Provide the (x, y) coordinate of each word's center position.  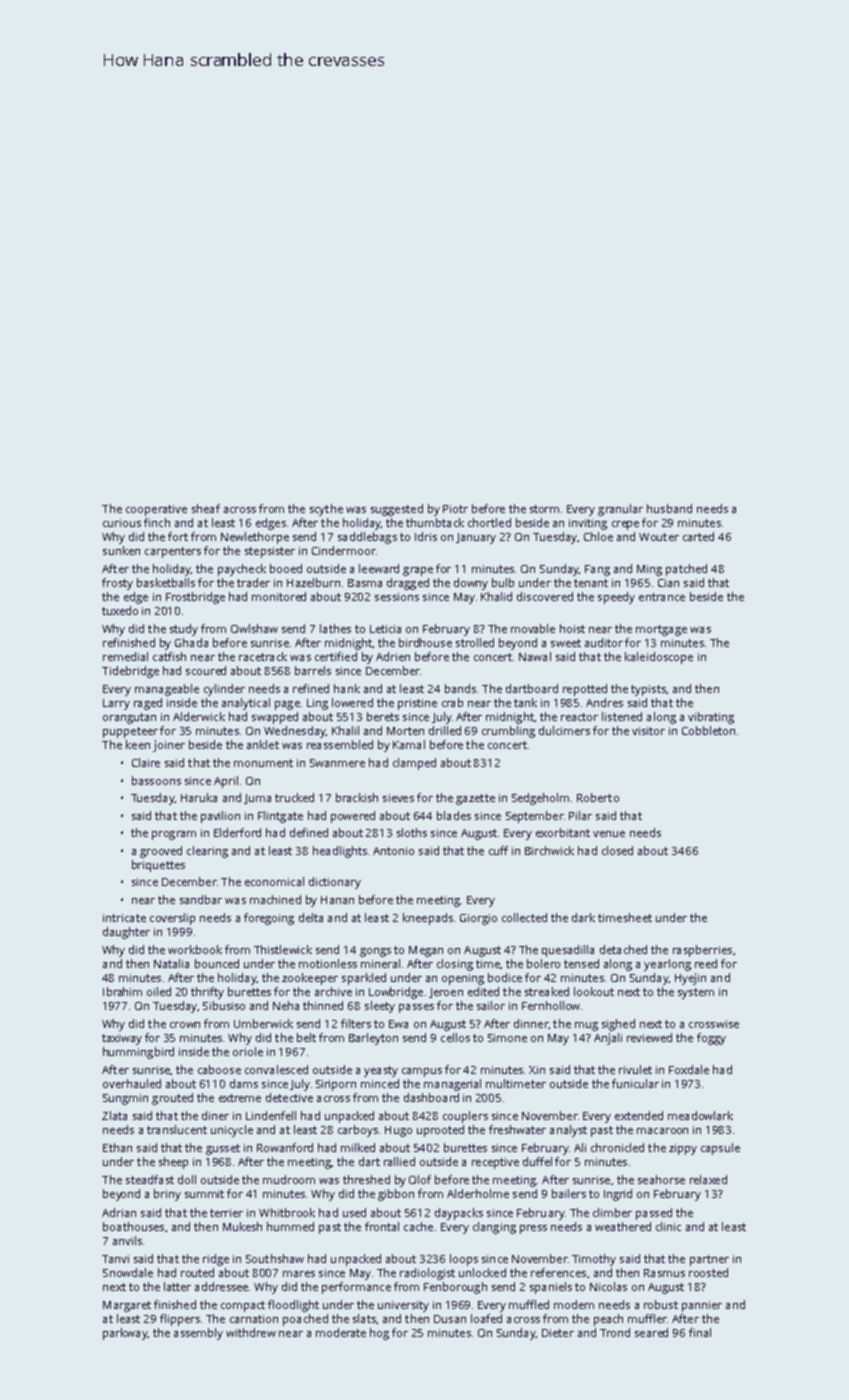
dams (244, 1083)
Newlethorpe (255, 538)
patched (686, 570)
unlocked (482, 1272)
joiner (169, 746)
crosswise (714, 1024)
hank (347, 688)
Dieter (558, 1333)
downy (471, 584)
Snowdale (128, 1272)
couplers (465, 1117)
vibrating (711, 718)
